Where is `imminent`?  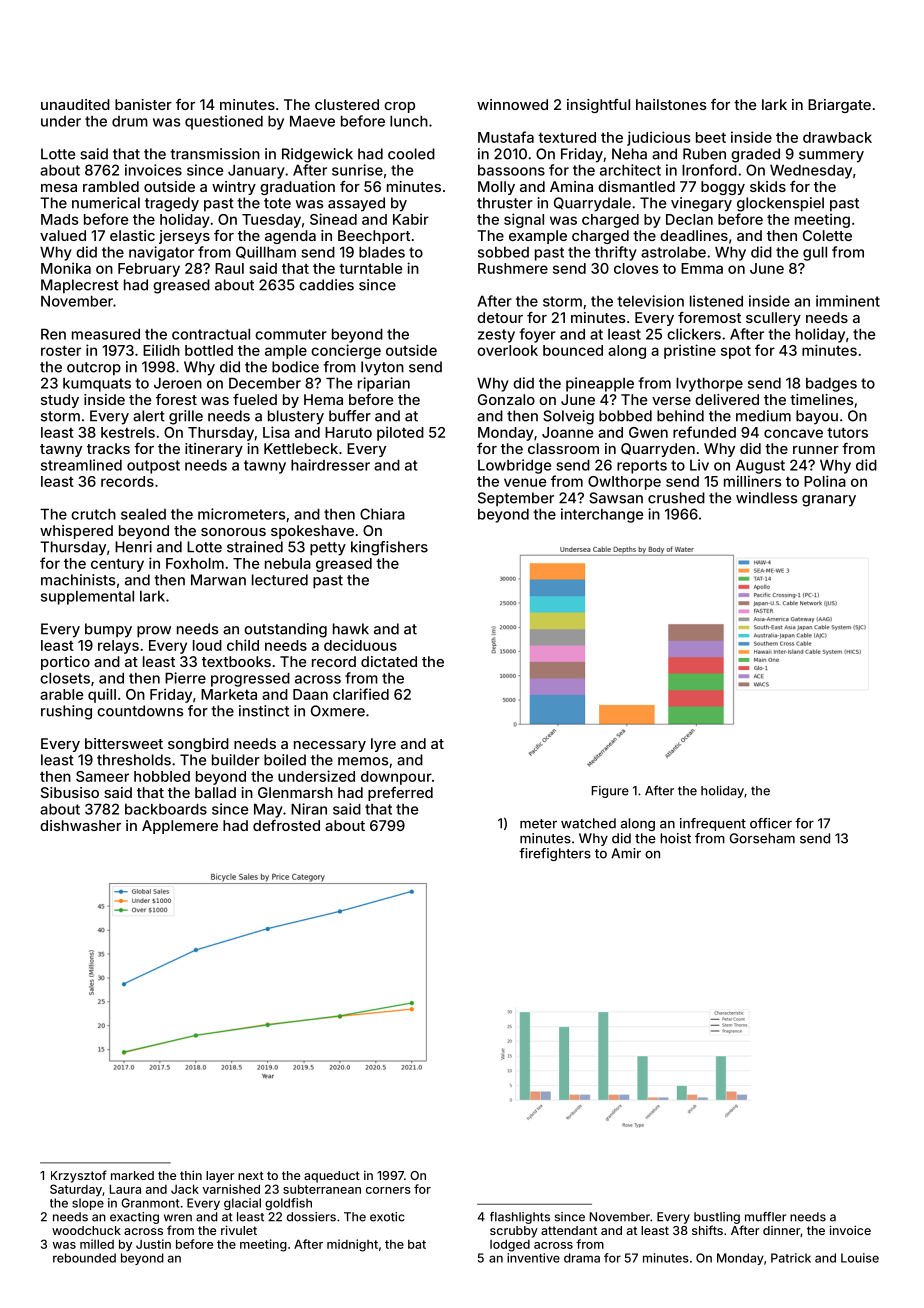
imminent is located at coordinates (848, 301).
